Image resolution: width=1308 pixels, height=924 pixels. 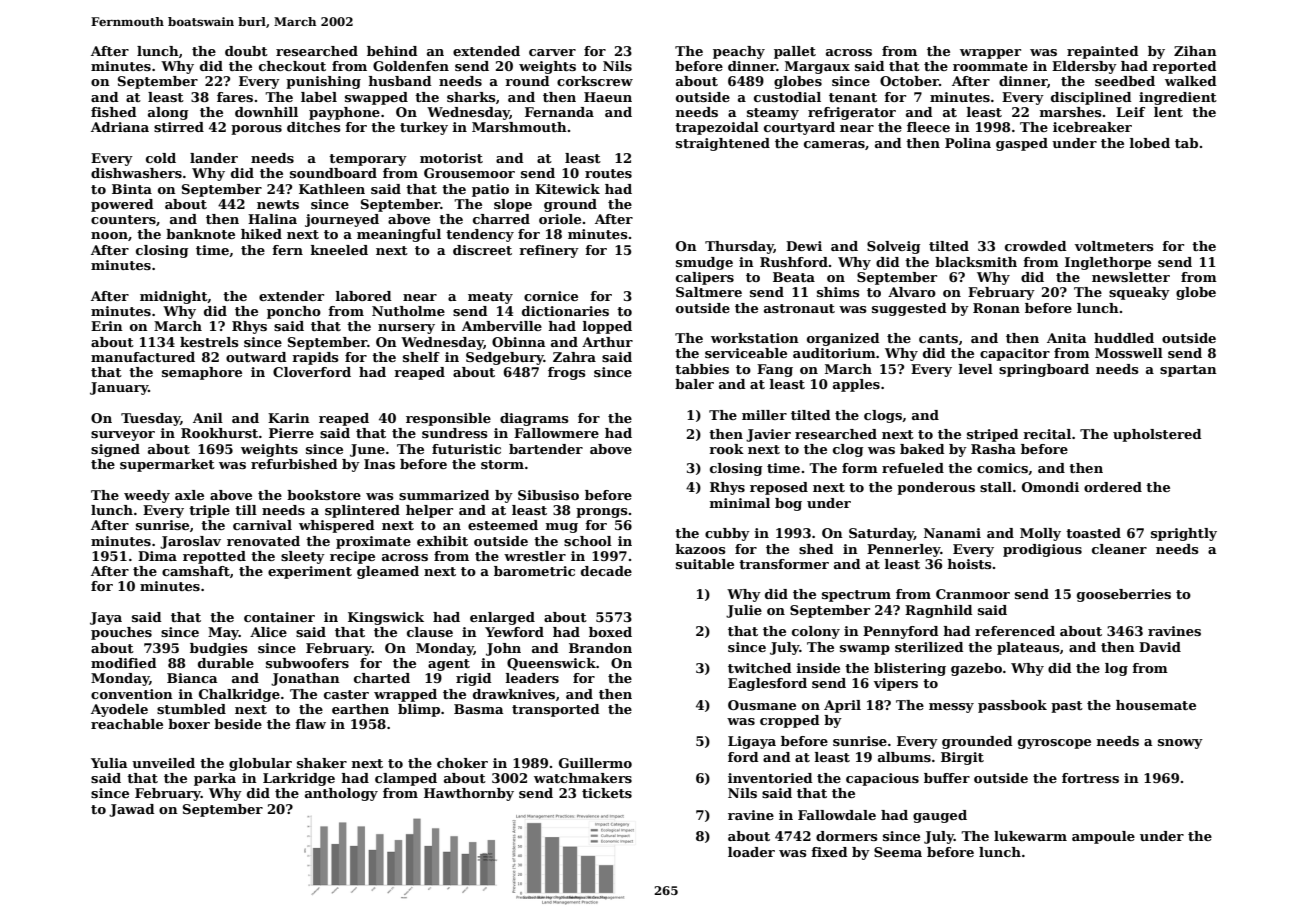 What do you see at coordinates (260, 764) in the image?
I see `globular` at bounding box center [260, 764].
